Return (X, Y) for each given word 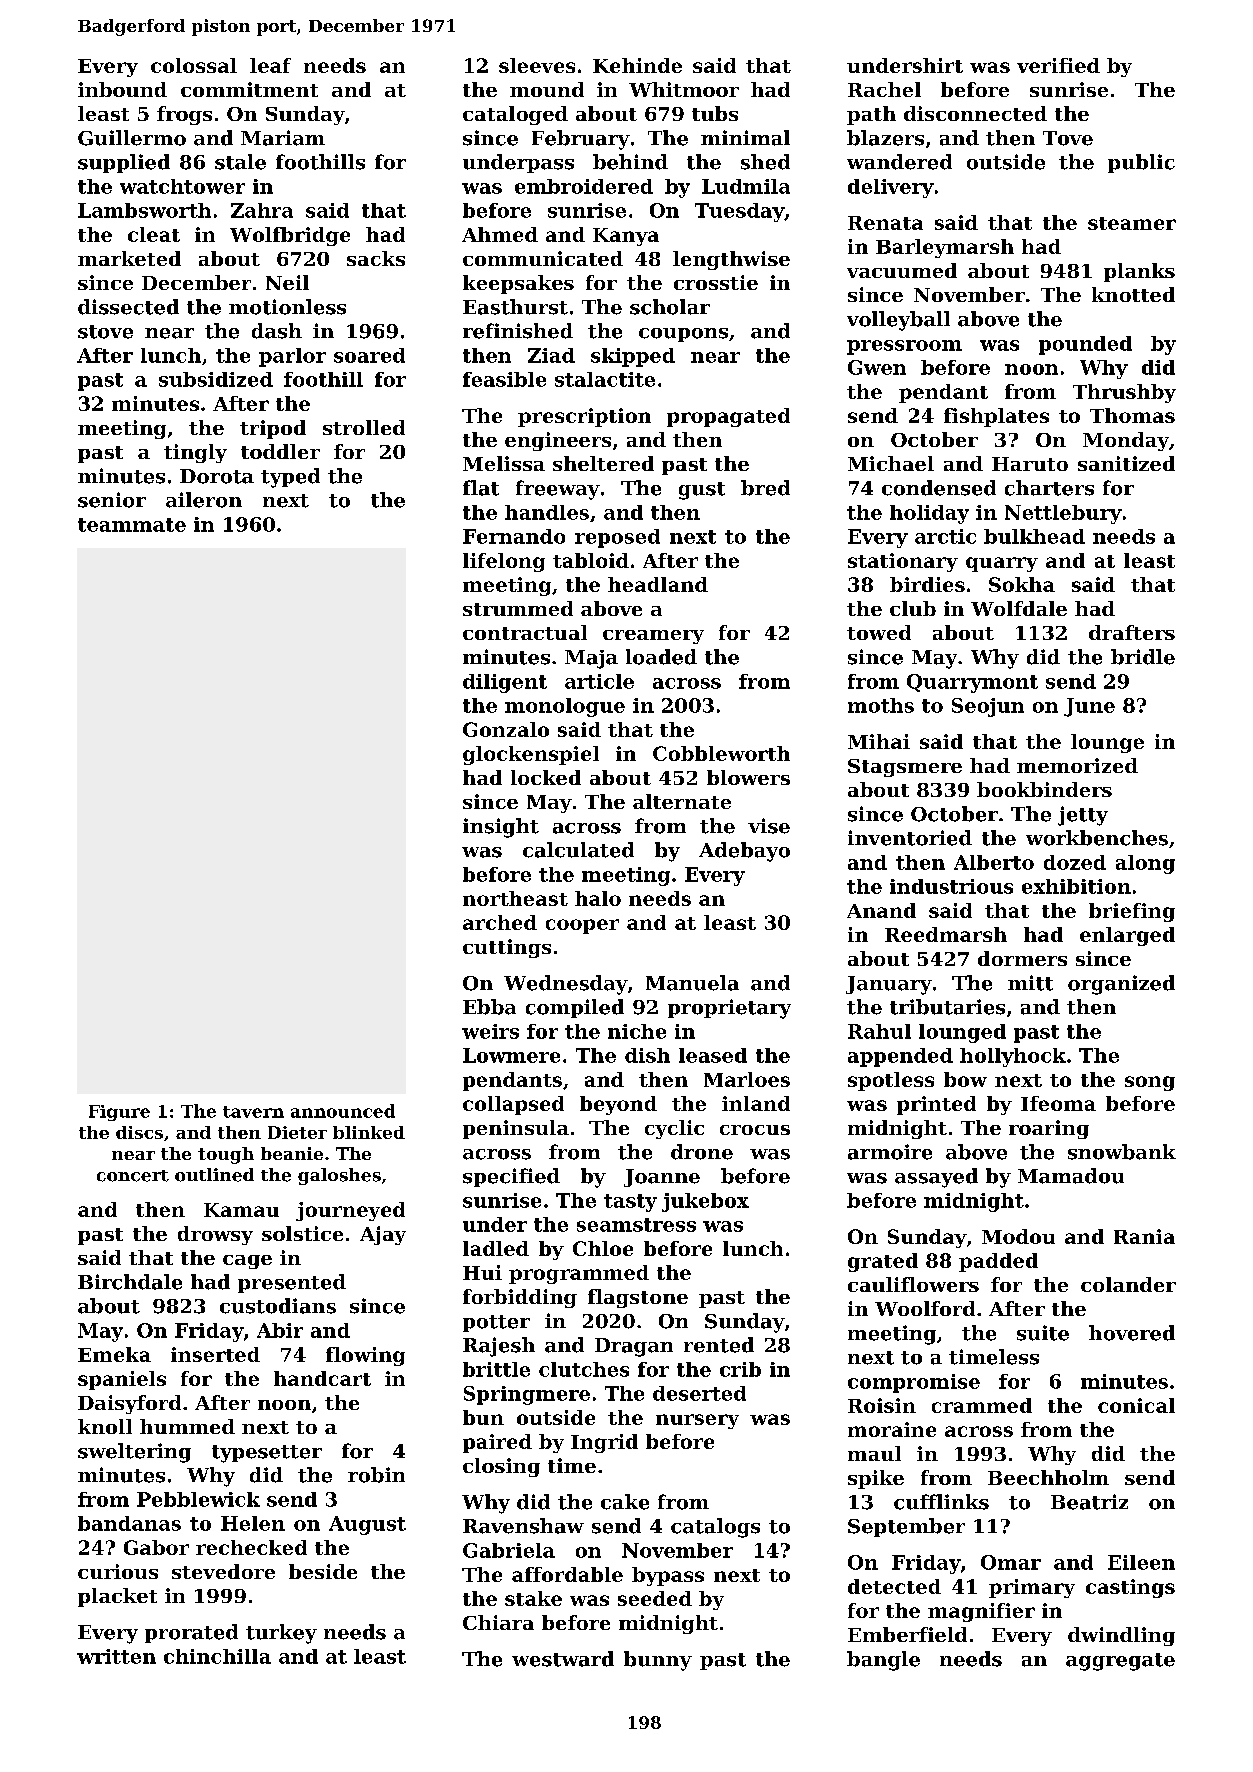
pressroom (904, 347)
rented (719, 1345)
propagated (728, 417)
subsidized (216, 379)
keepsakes (518, 284)
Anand (881, 910)
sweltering (134, 1453)
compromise (914, 1383)
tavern (253, 1112)
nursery (697, 1421)
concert (133, 1176)
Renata (885, 223)
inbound (122, 89)
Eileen (1141, 1562)
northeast (515, 898)
